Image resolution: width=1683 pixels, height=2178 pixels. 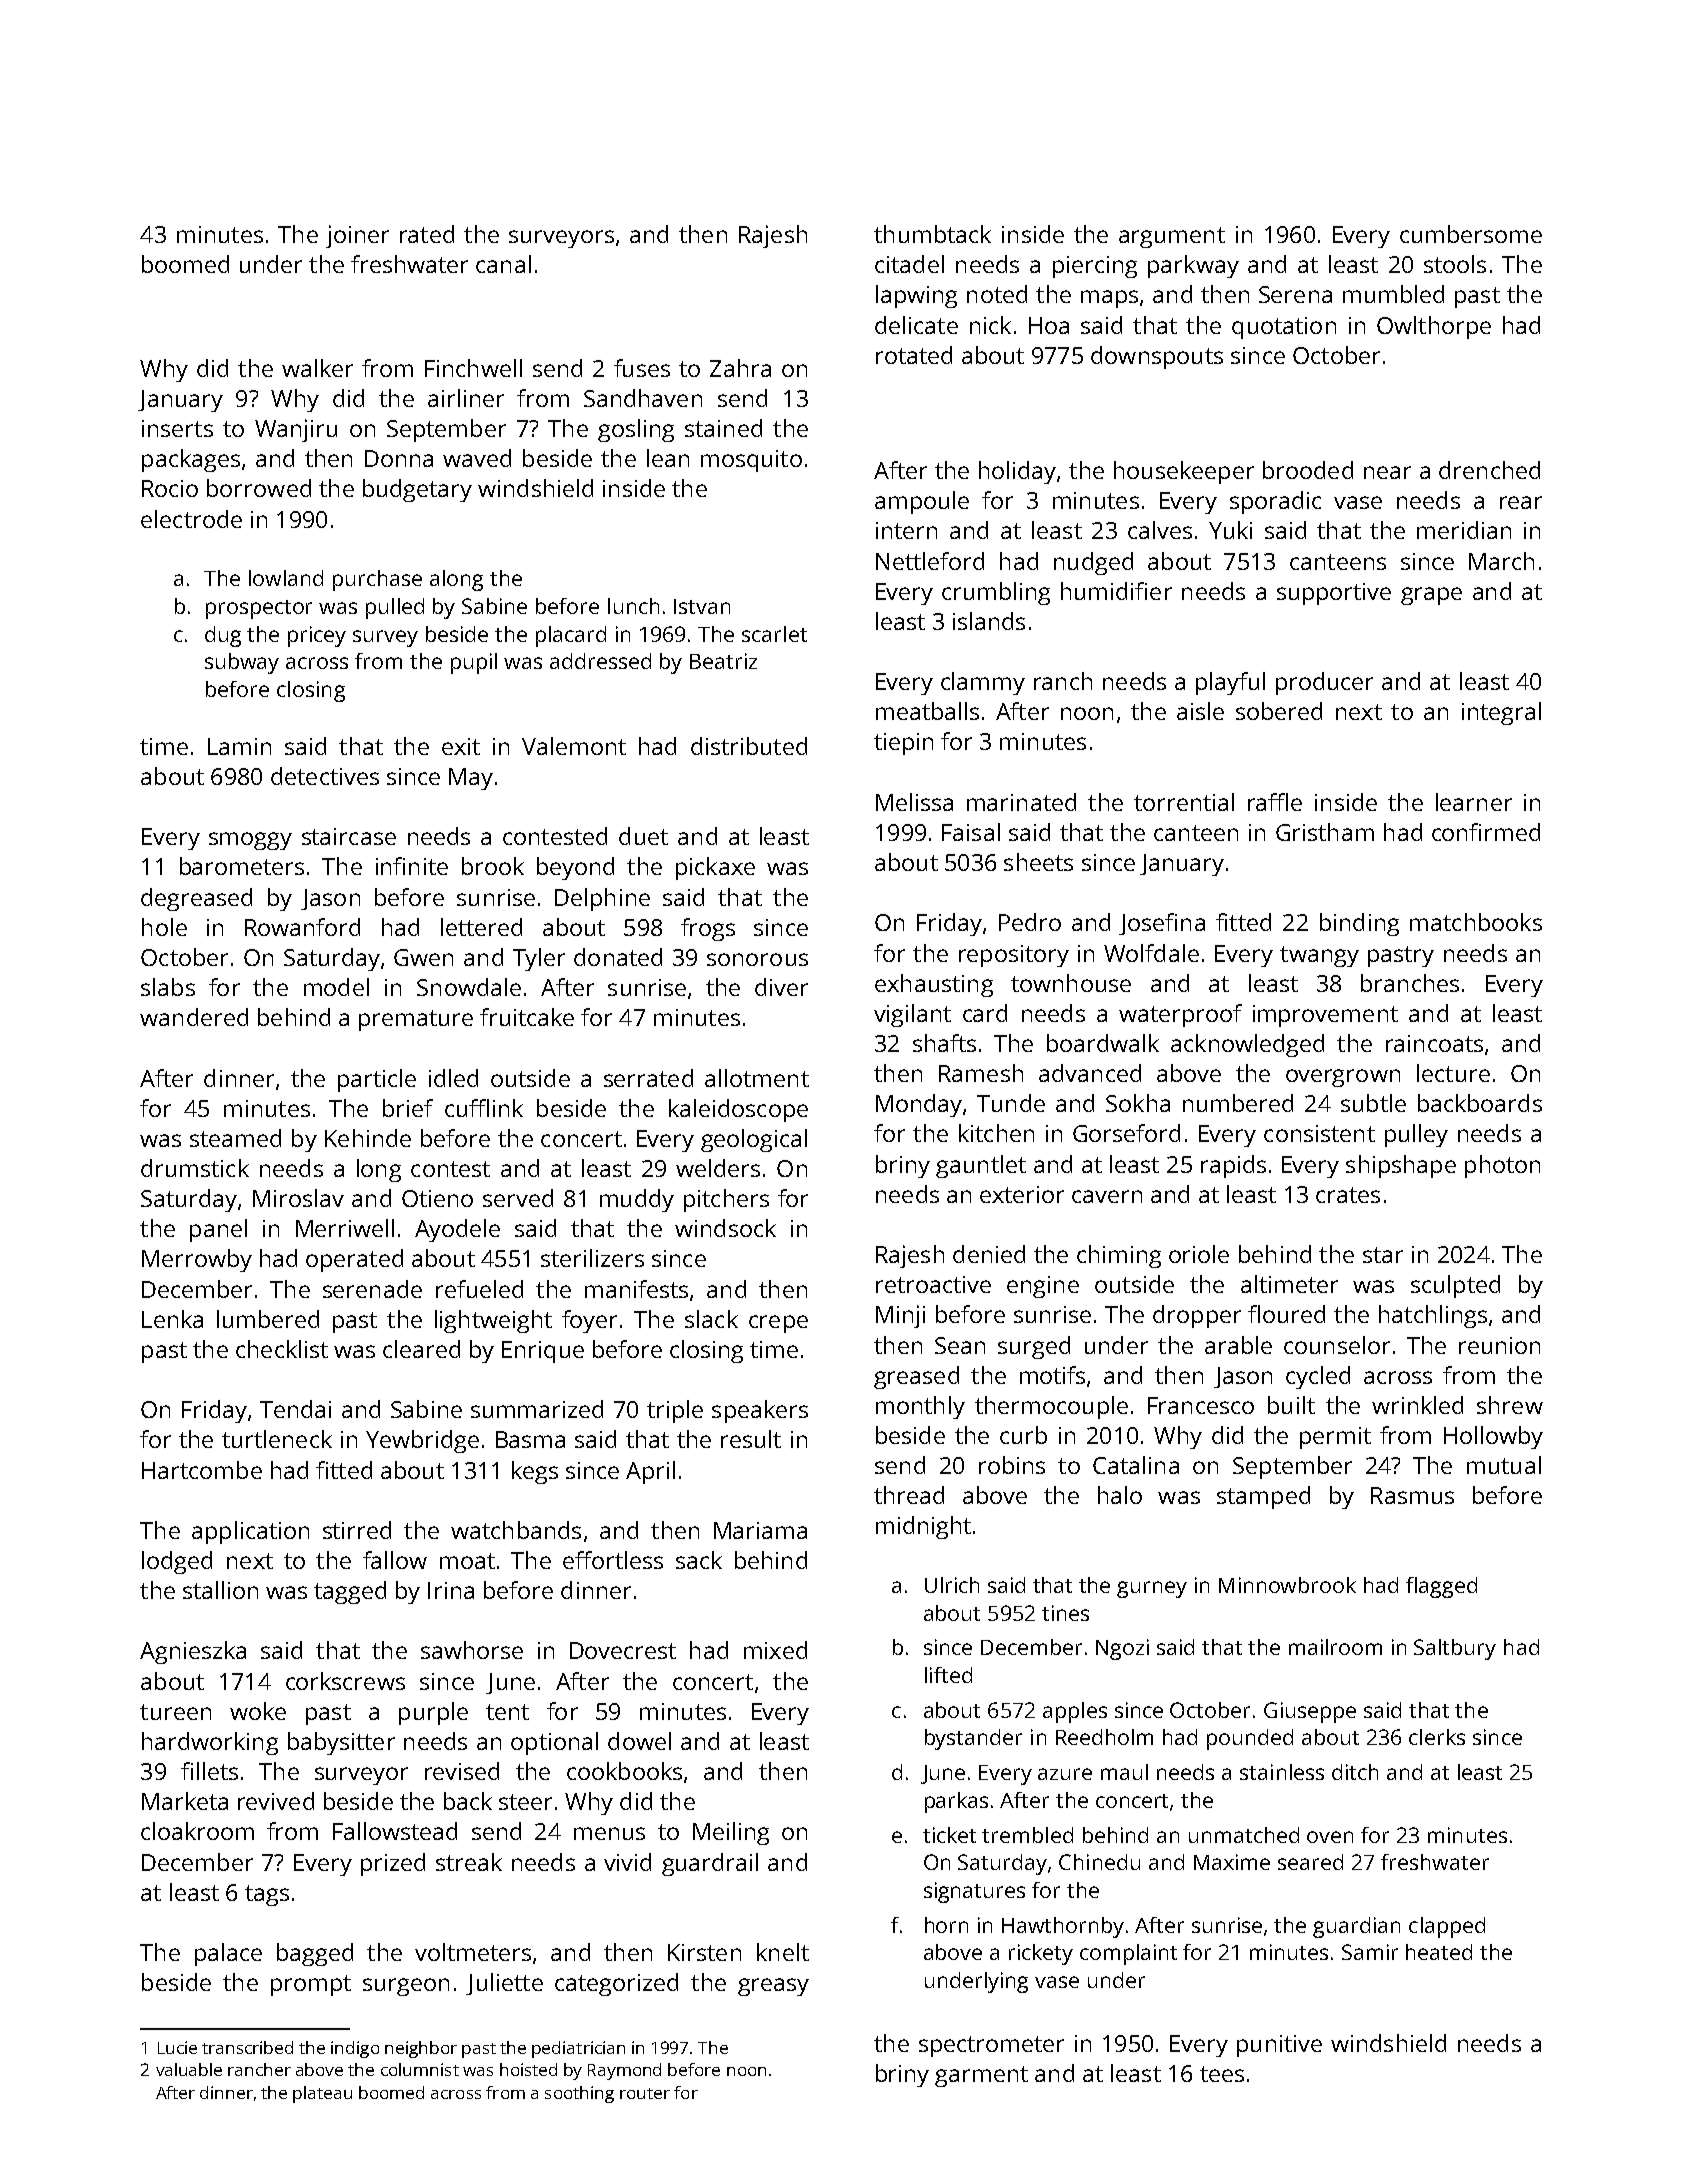 What do you see at coordinates (357, 236) in the image?
I see `joiner` at bounding box center [357, 236].
